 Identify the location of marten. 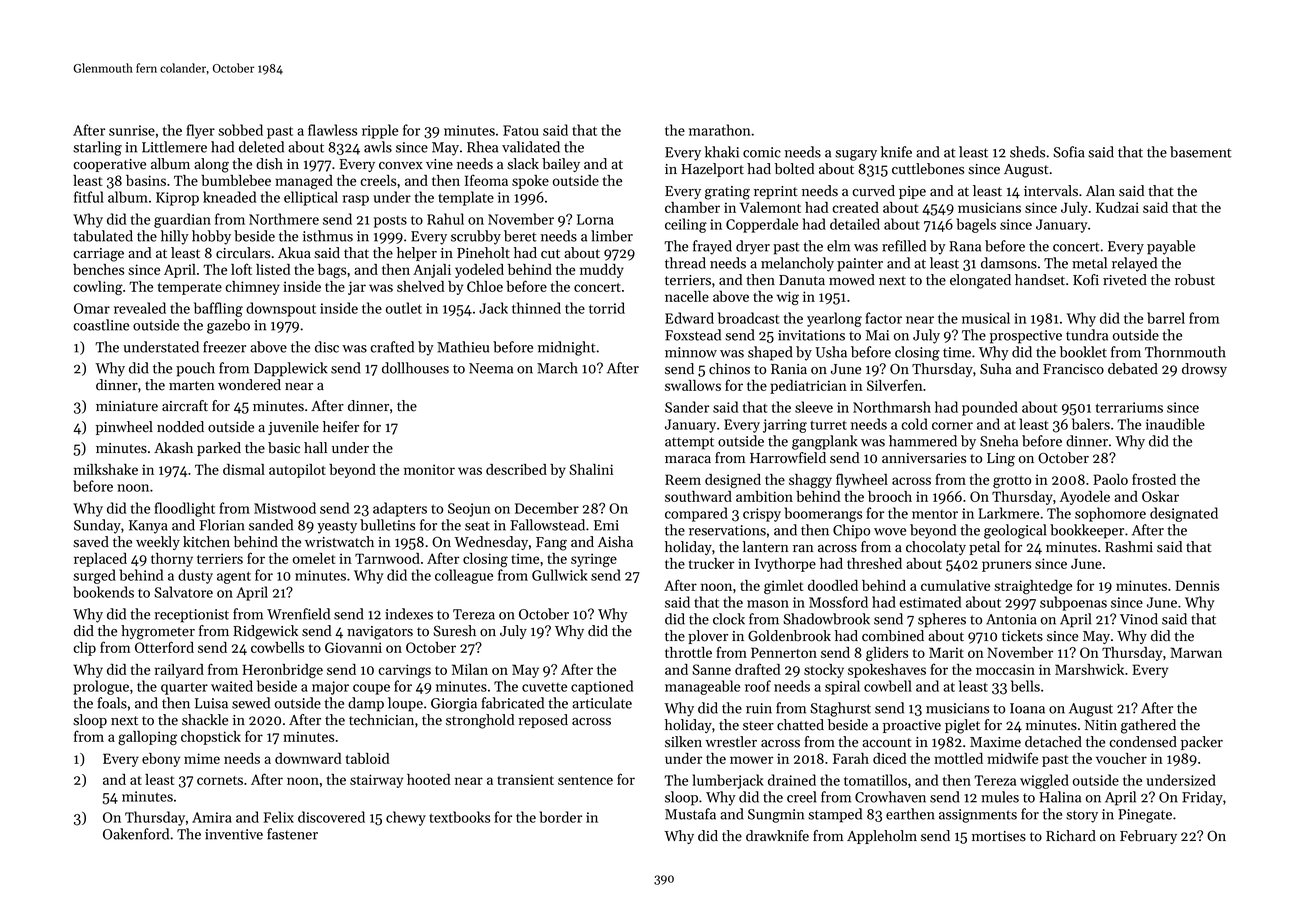
(192, 386).
